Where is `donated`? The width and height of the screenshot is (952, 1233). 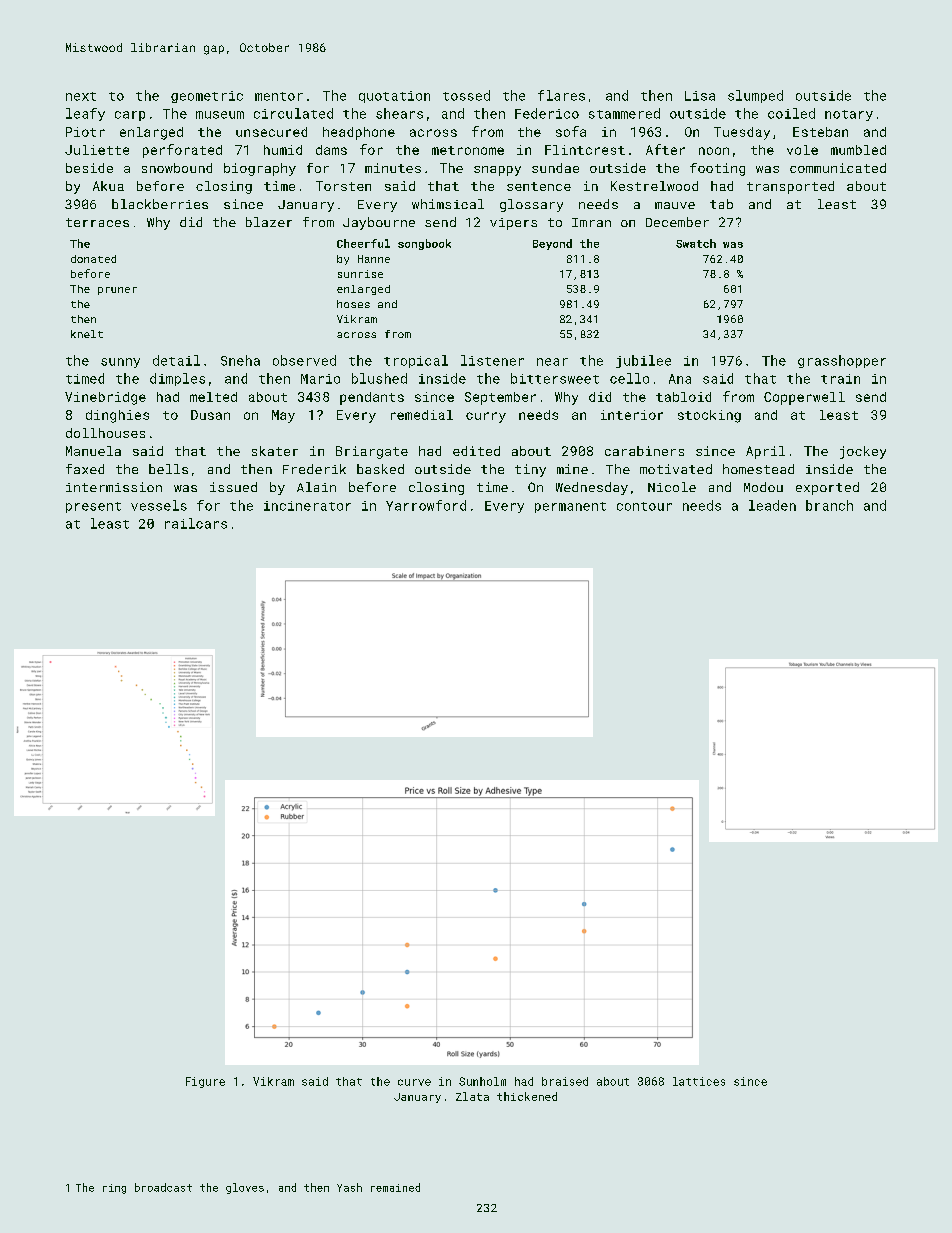 donated is located at coordinates (93, 259).
